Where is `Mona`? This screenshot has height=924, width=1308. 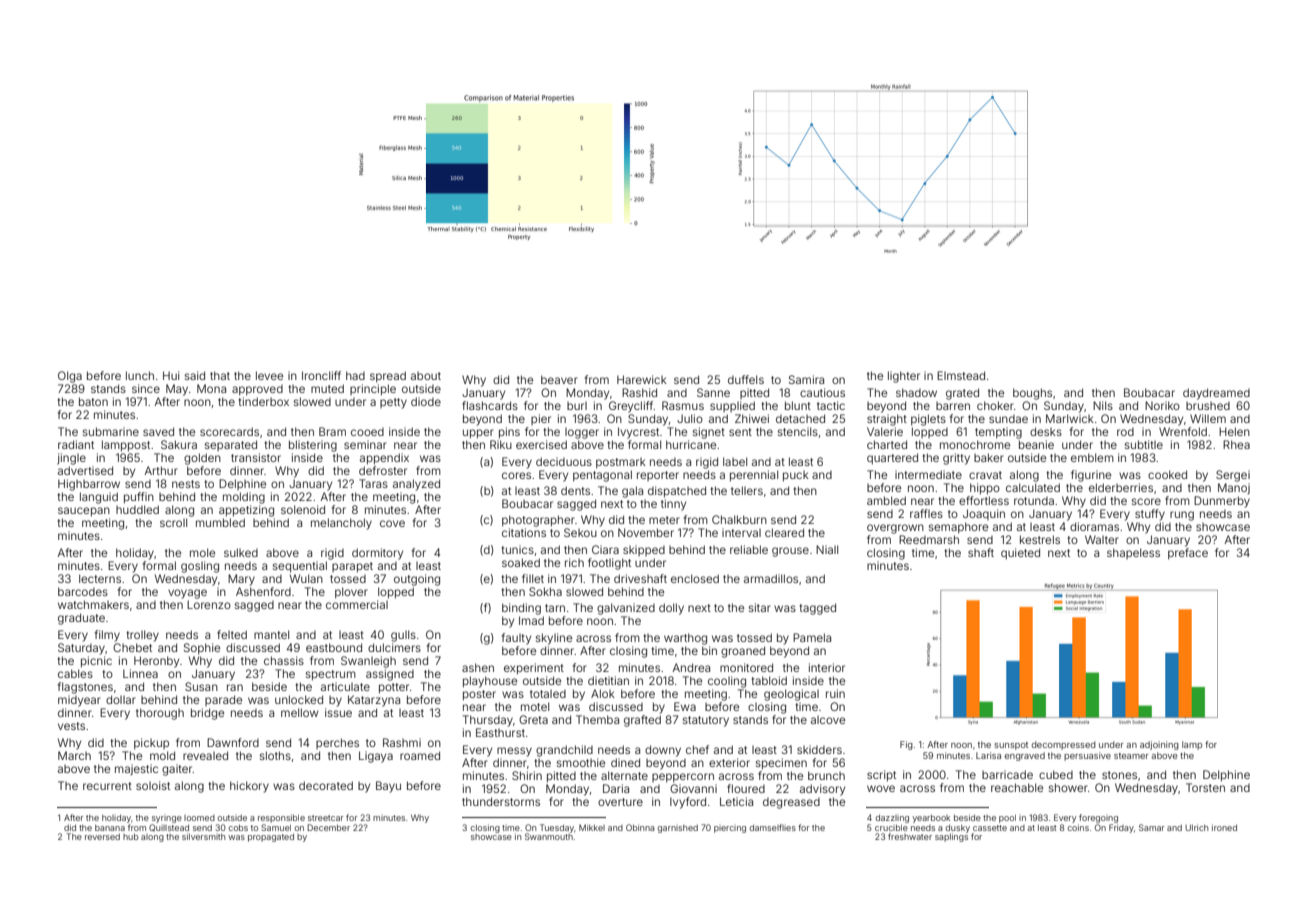
Mona is located at coordinates (211, 388).
